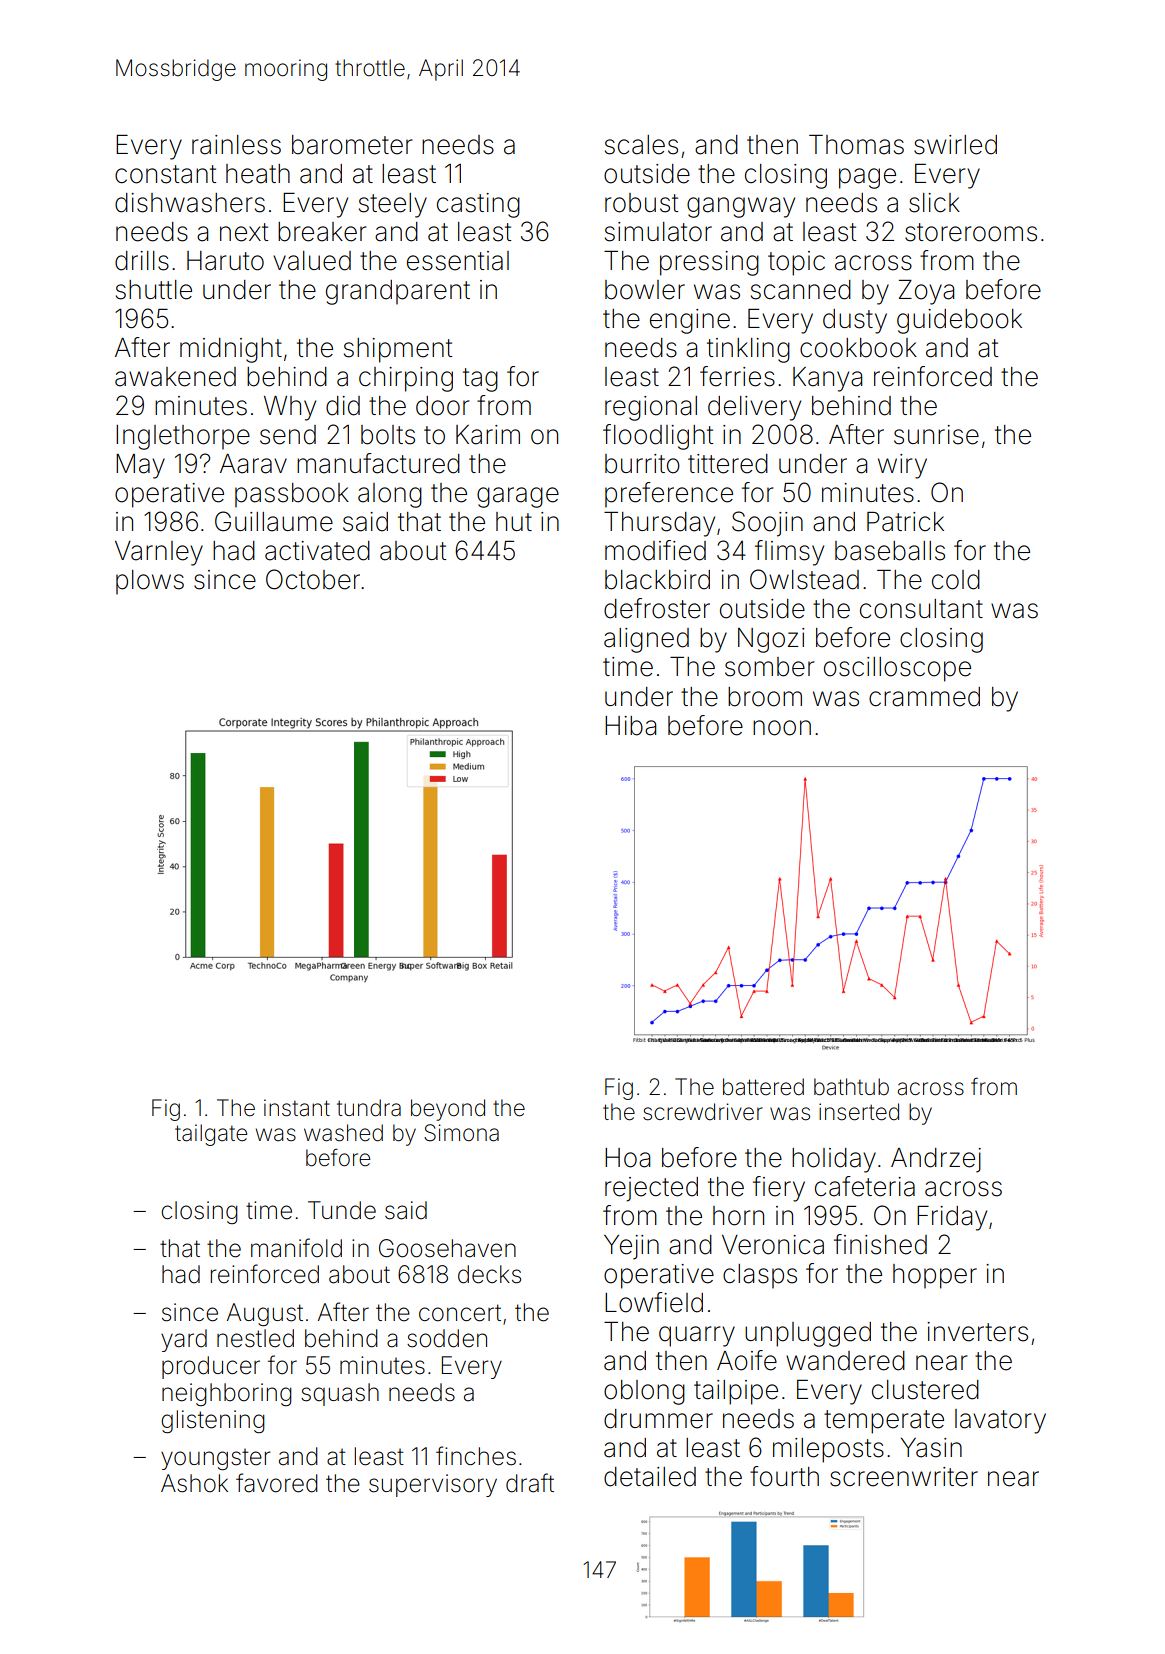 This image has height=1654, width=1165. I want to click on scales, so click(641, 145).
